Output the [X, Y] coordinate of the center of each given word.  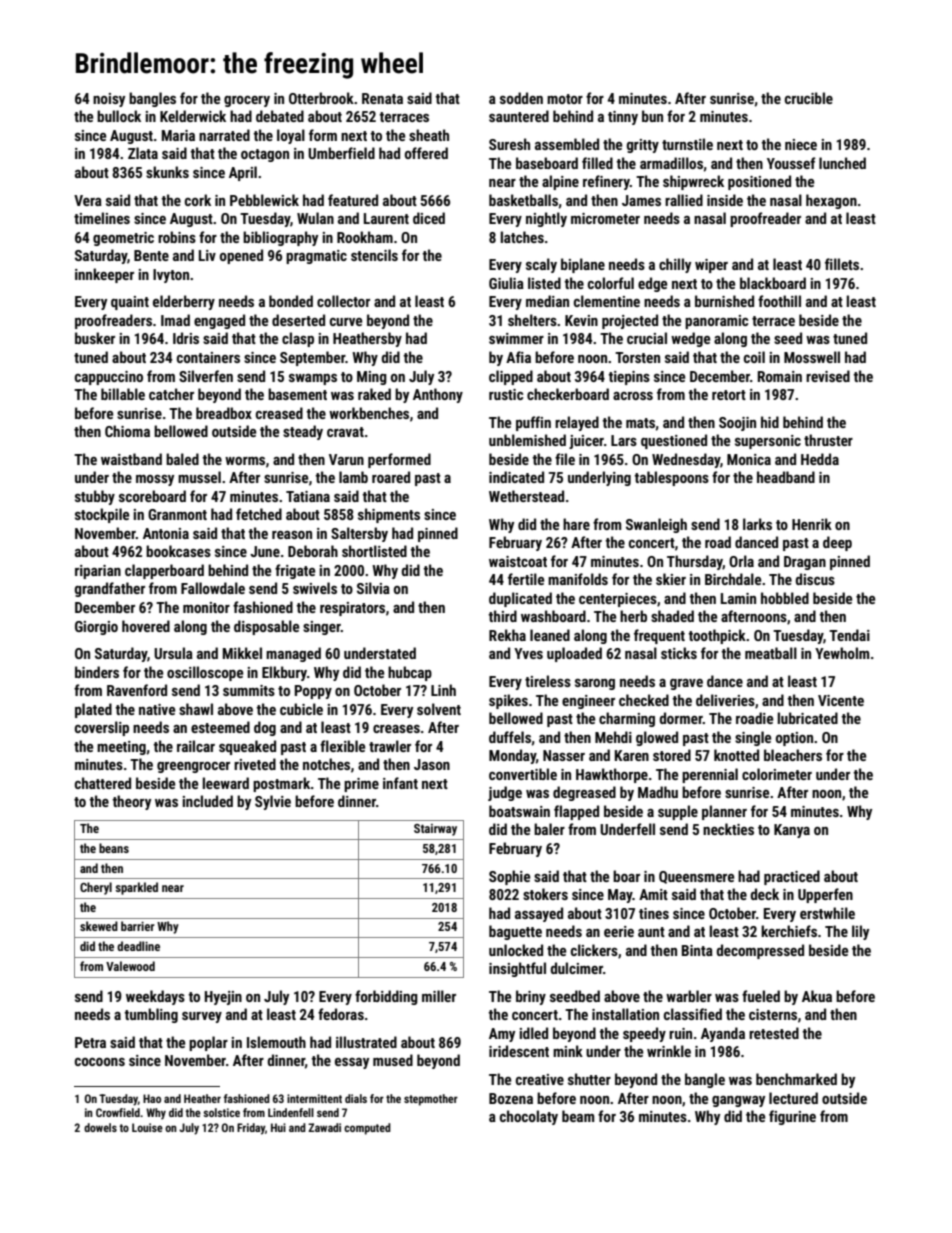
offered [426, 153]
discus [815, 579]
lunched [842, 163]
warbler [689, 996]
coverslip [102, 728]
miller [439, 996]
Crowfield [118, 1112]
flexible [342, 746]
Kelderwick [193, 116]
